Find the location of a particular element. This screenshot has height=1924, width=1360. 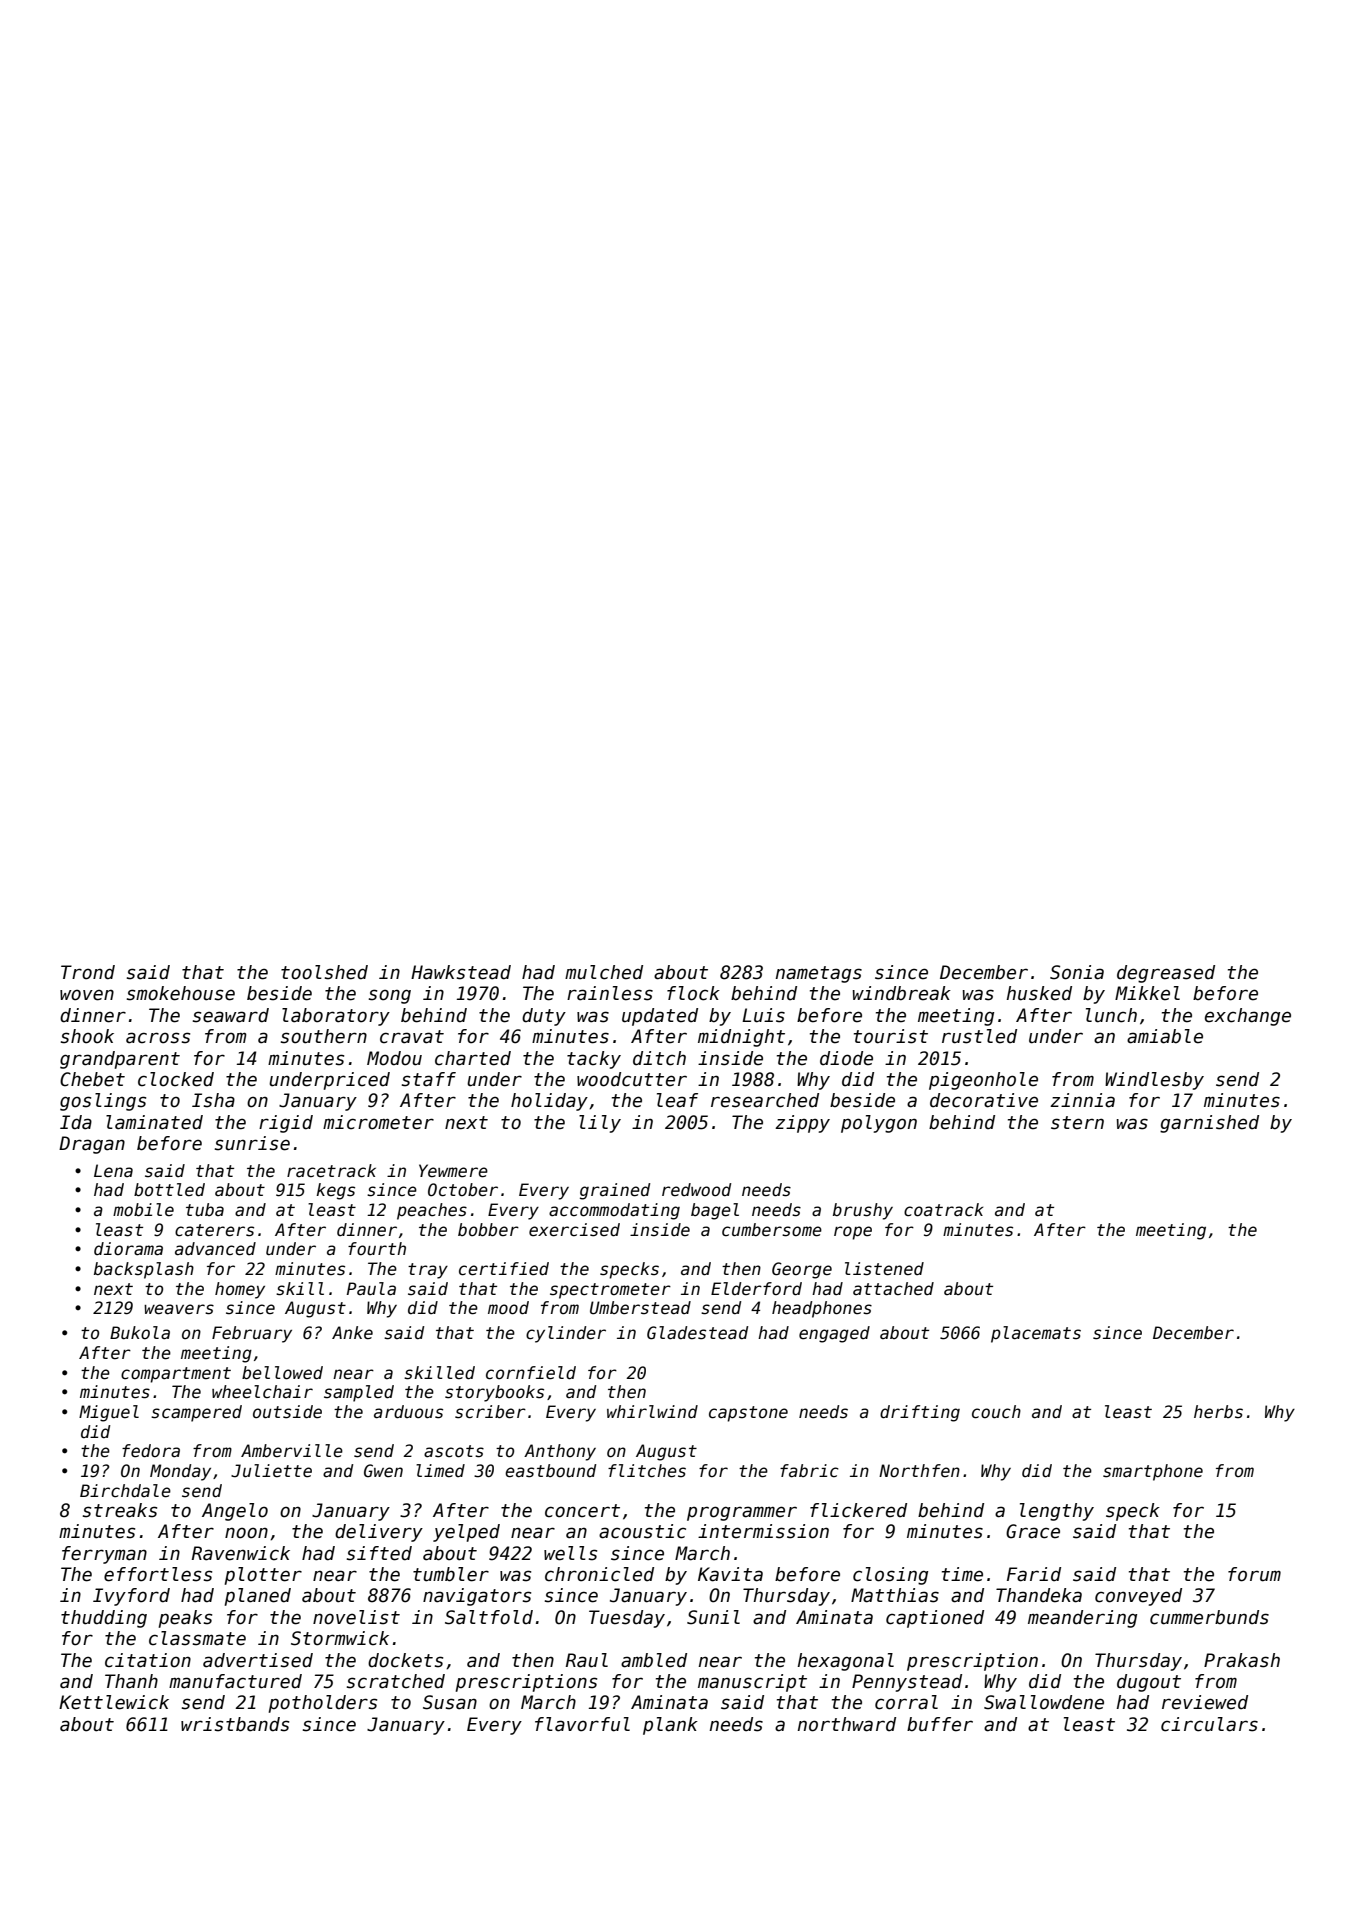

duty is located at coordinates (544, 1017).
